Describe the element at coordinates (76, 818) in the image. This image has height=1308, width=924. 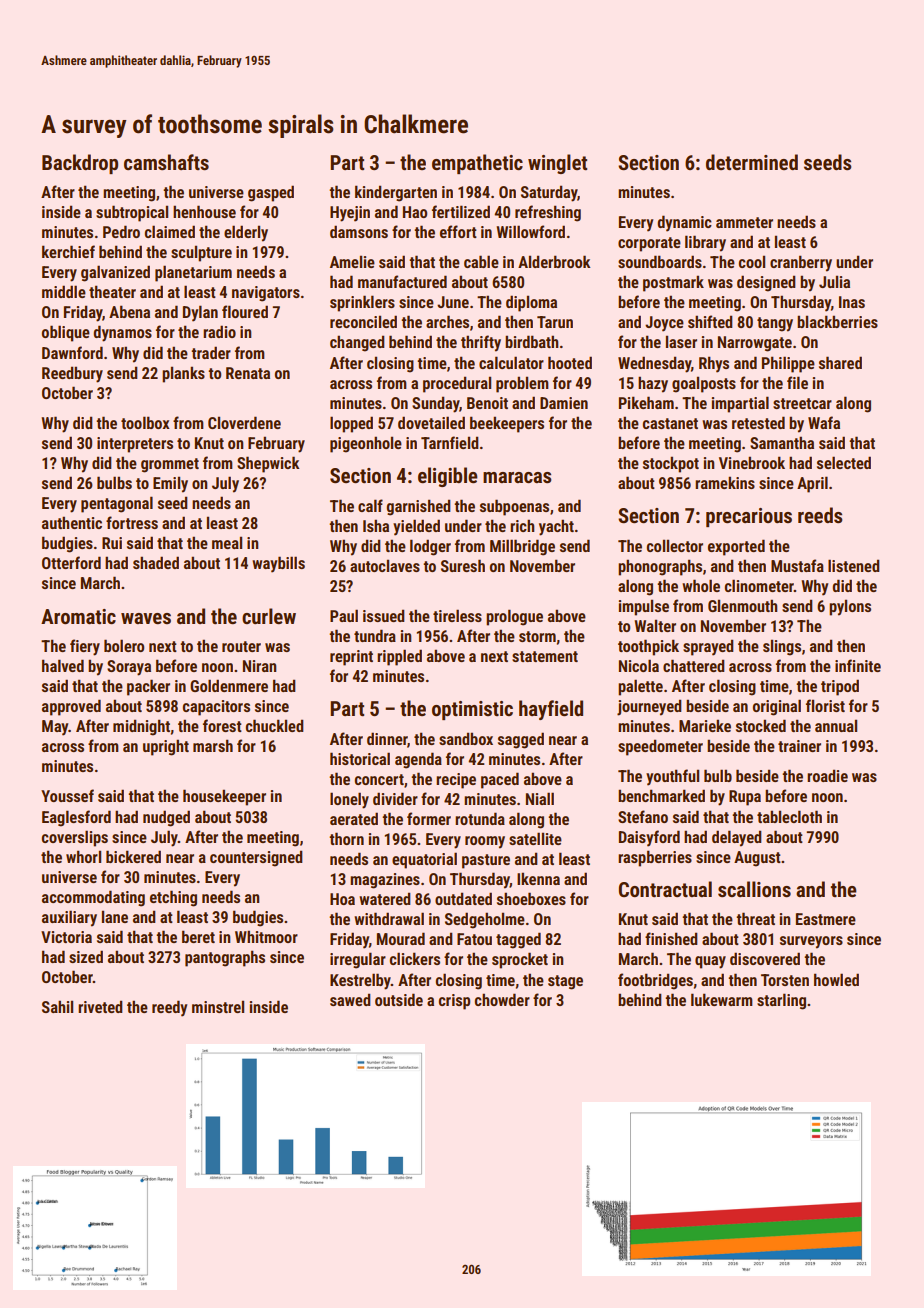
I see `Eaglesford` at that location.
